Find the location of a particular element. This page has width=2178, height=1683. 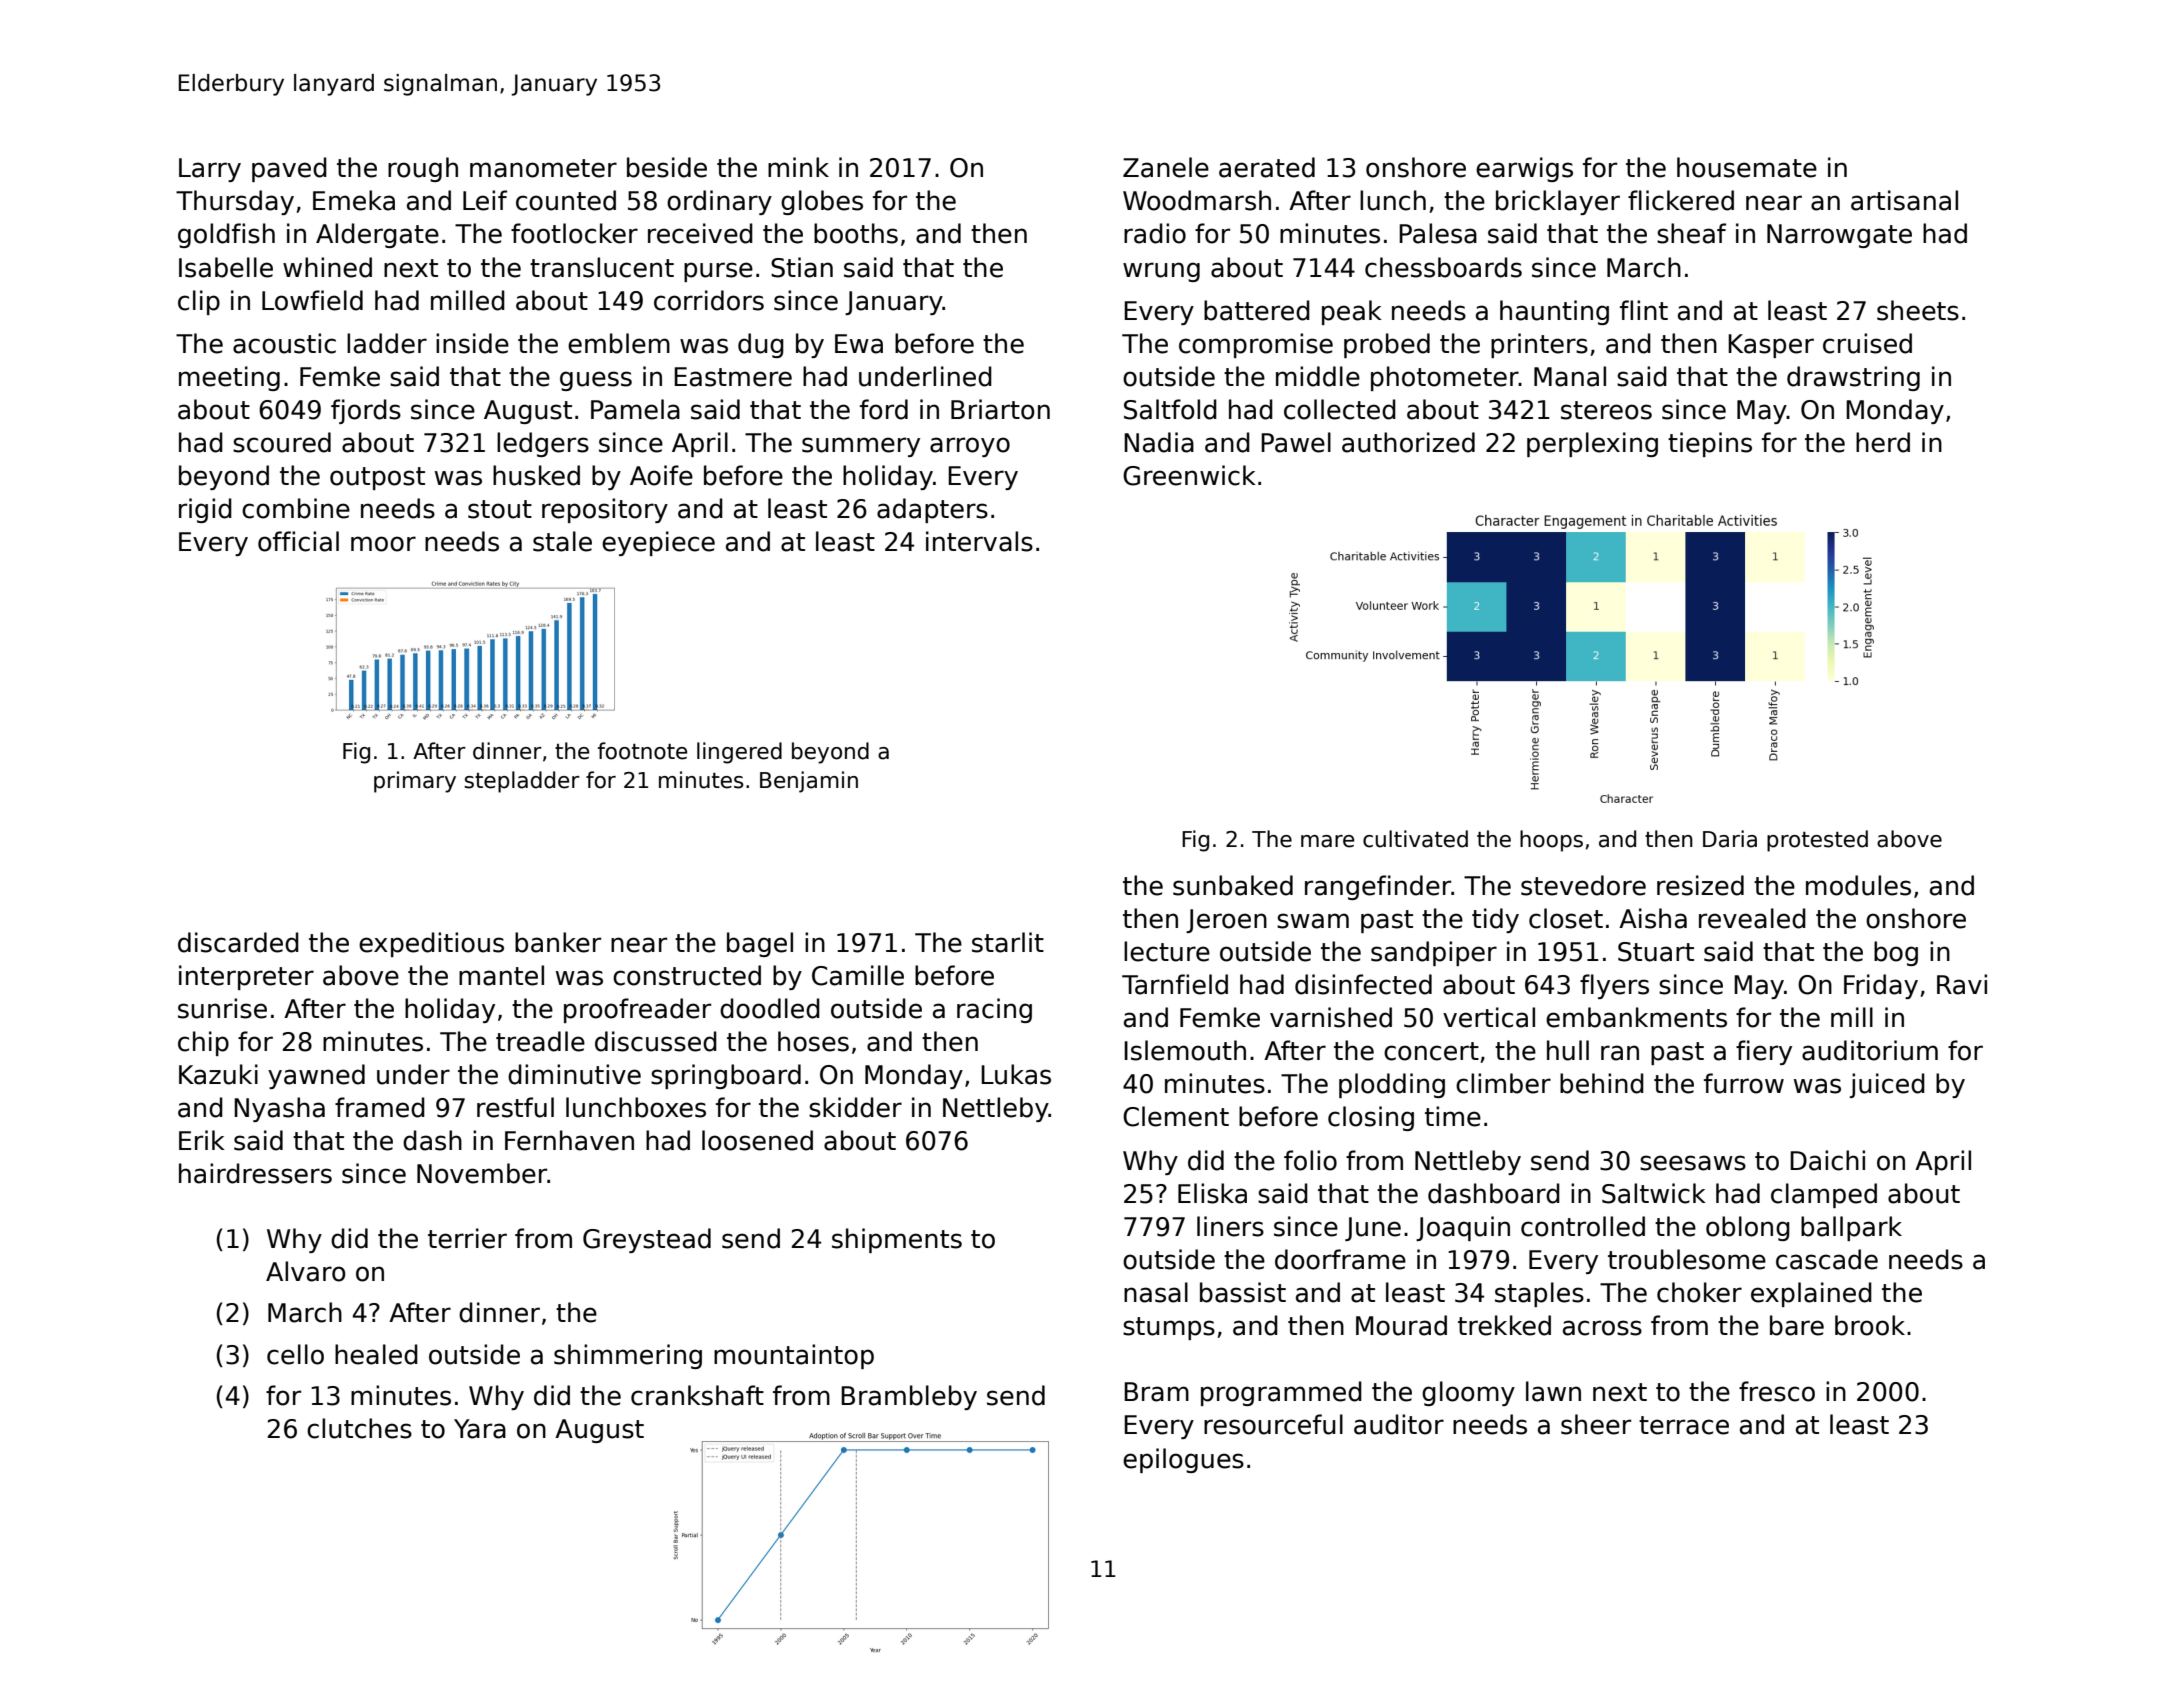

racing is located at coordinates (994, 1010).
